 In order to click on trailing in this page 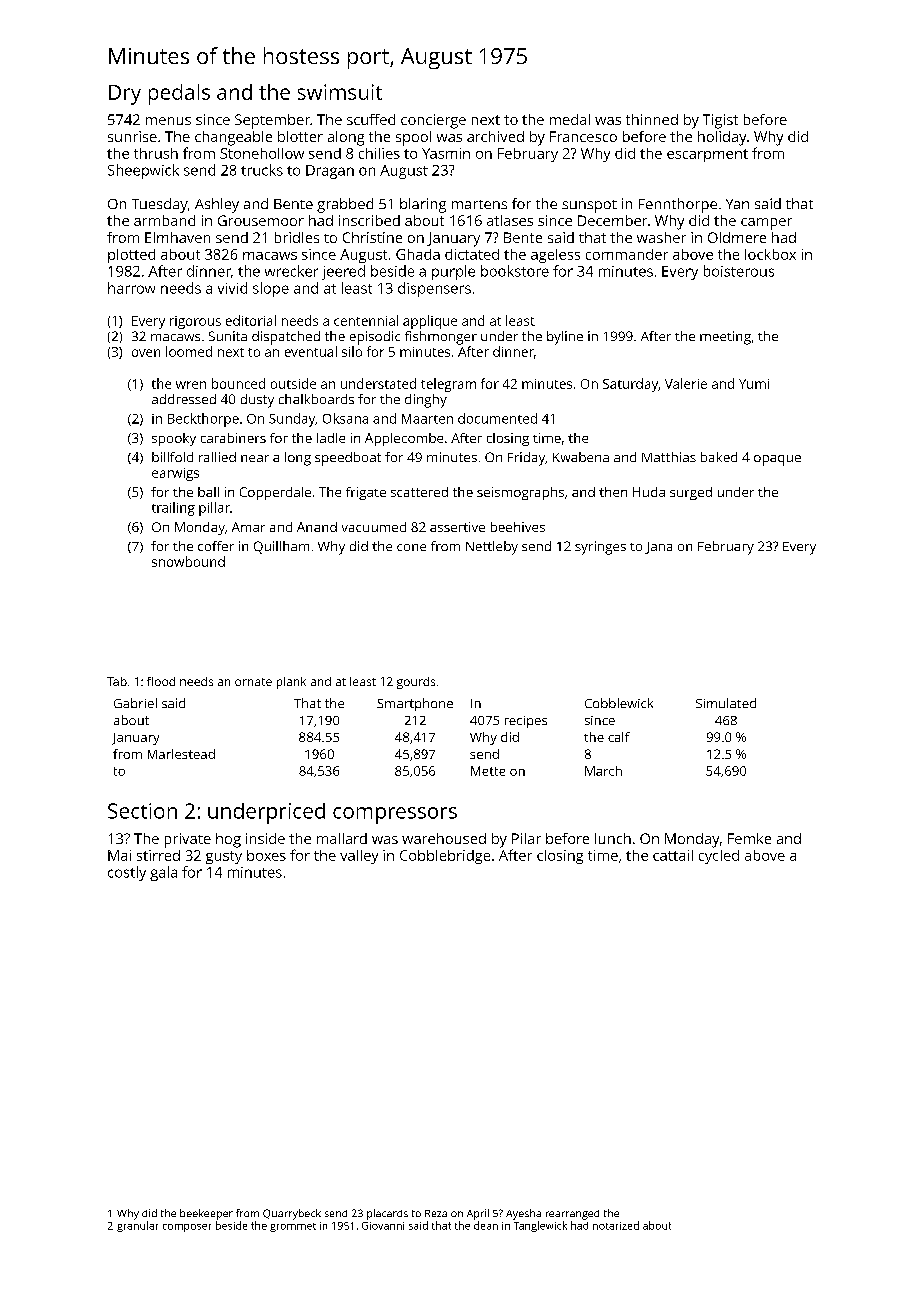, I will do `click(173, 509)`.
